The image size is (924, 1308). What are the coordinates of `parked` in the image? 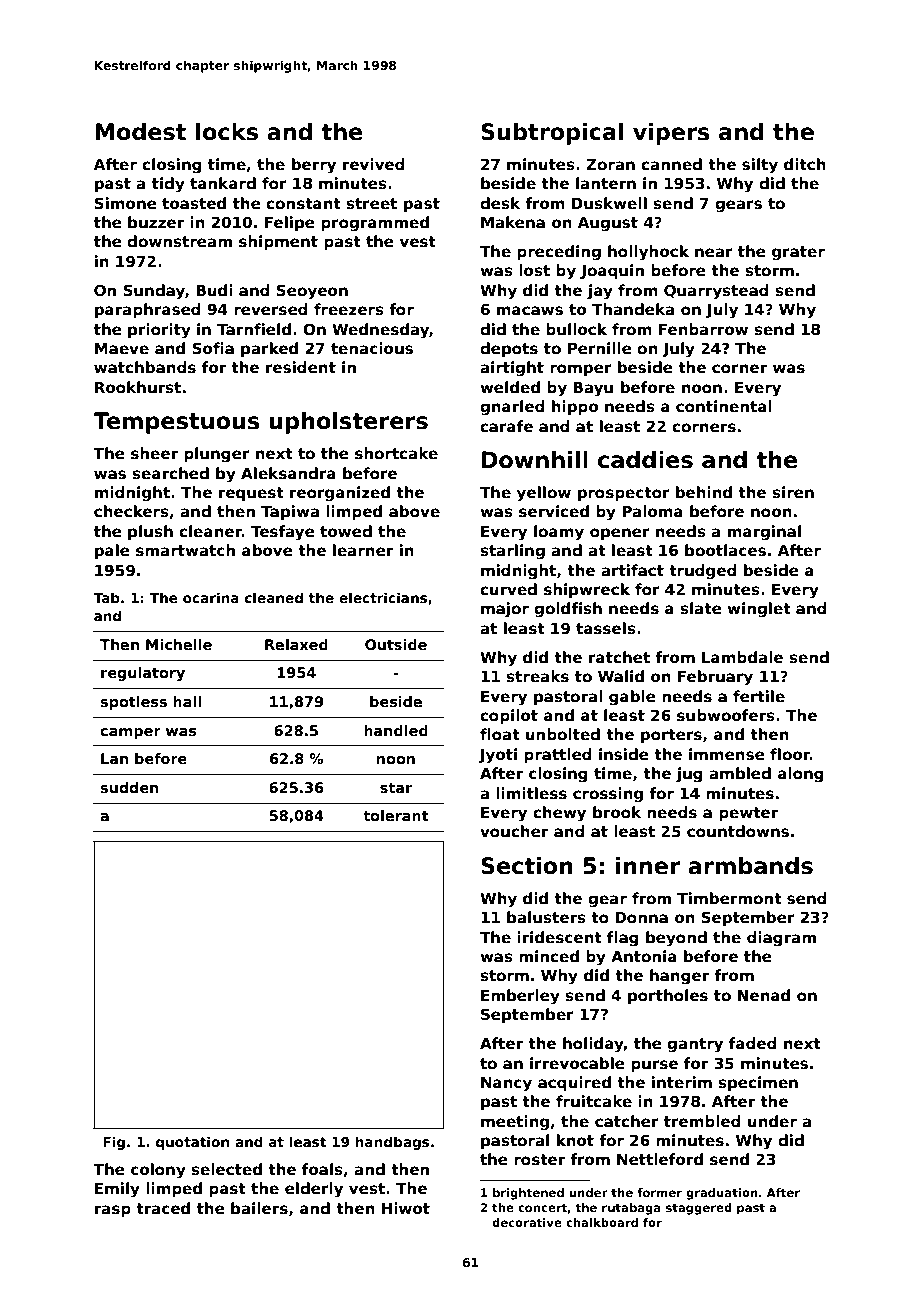 It's located at (269, 349).
